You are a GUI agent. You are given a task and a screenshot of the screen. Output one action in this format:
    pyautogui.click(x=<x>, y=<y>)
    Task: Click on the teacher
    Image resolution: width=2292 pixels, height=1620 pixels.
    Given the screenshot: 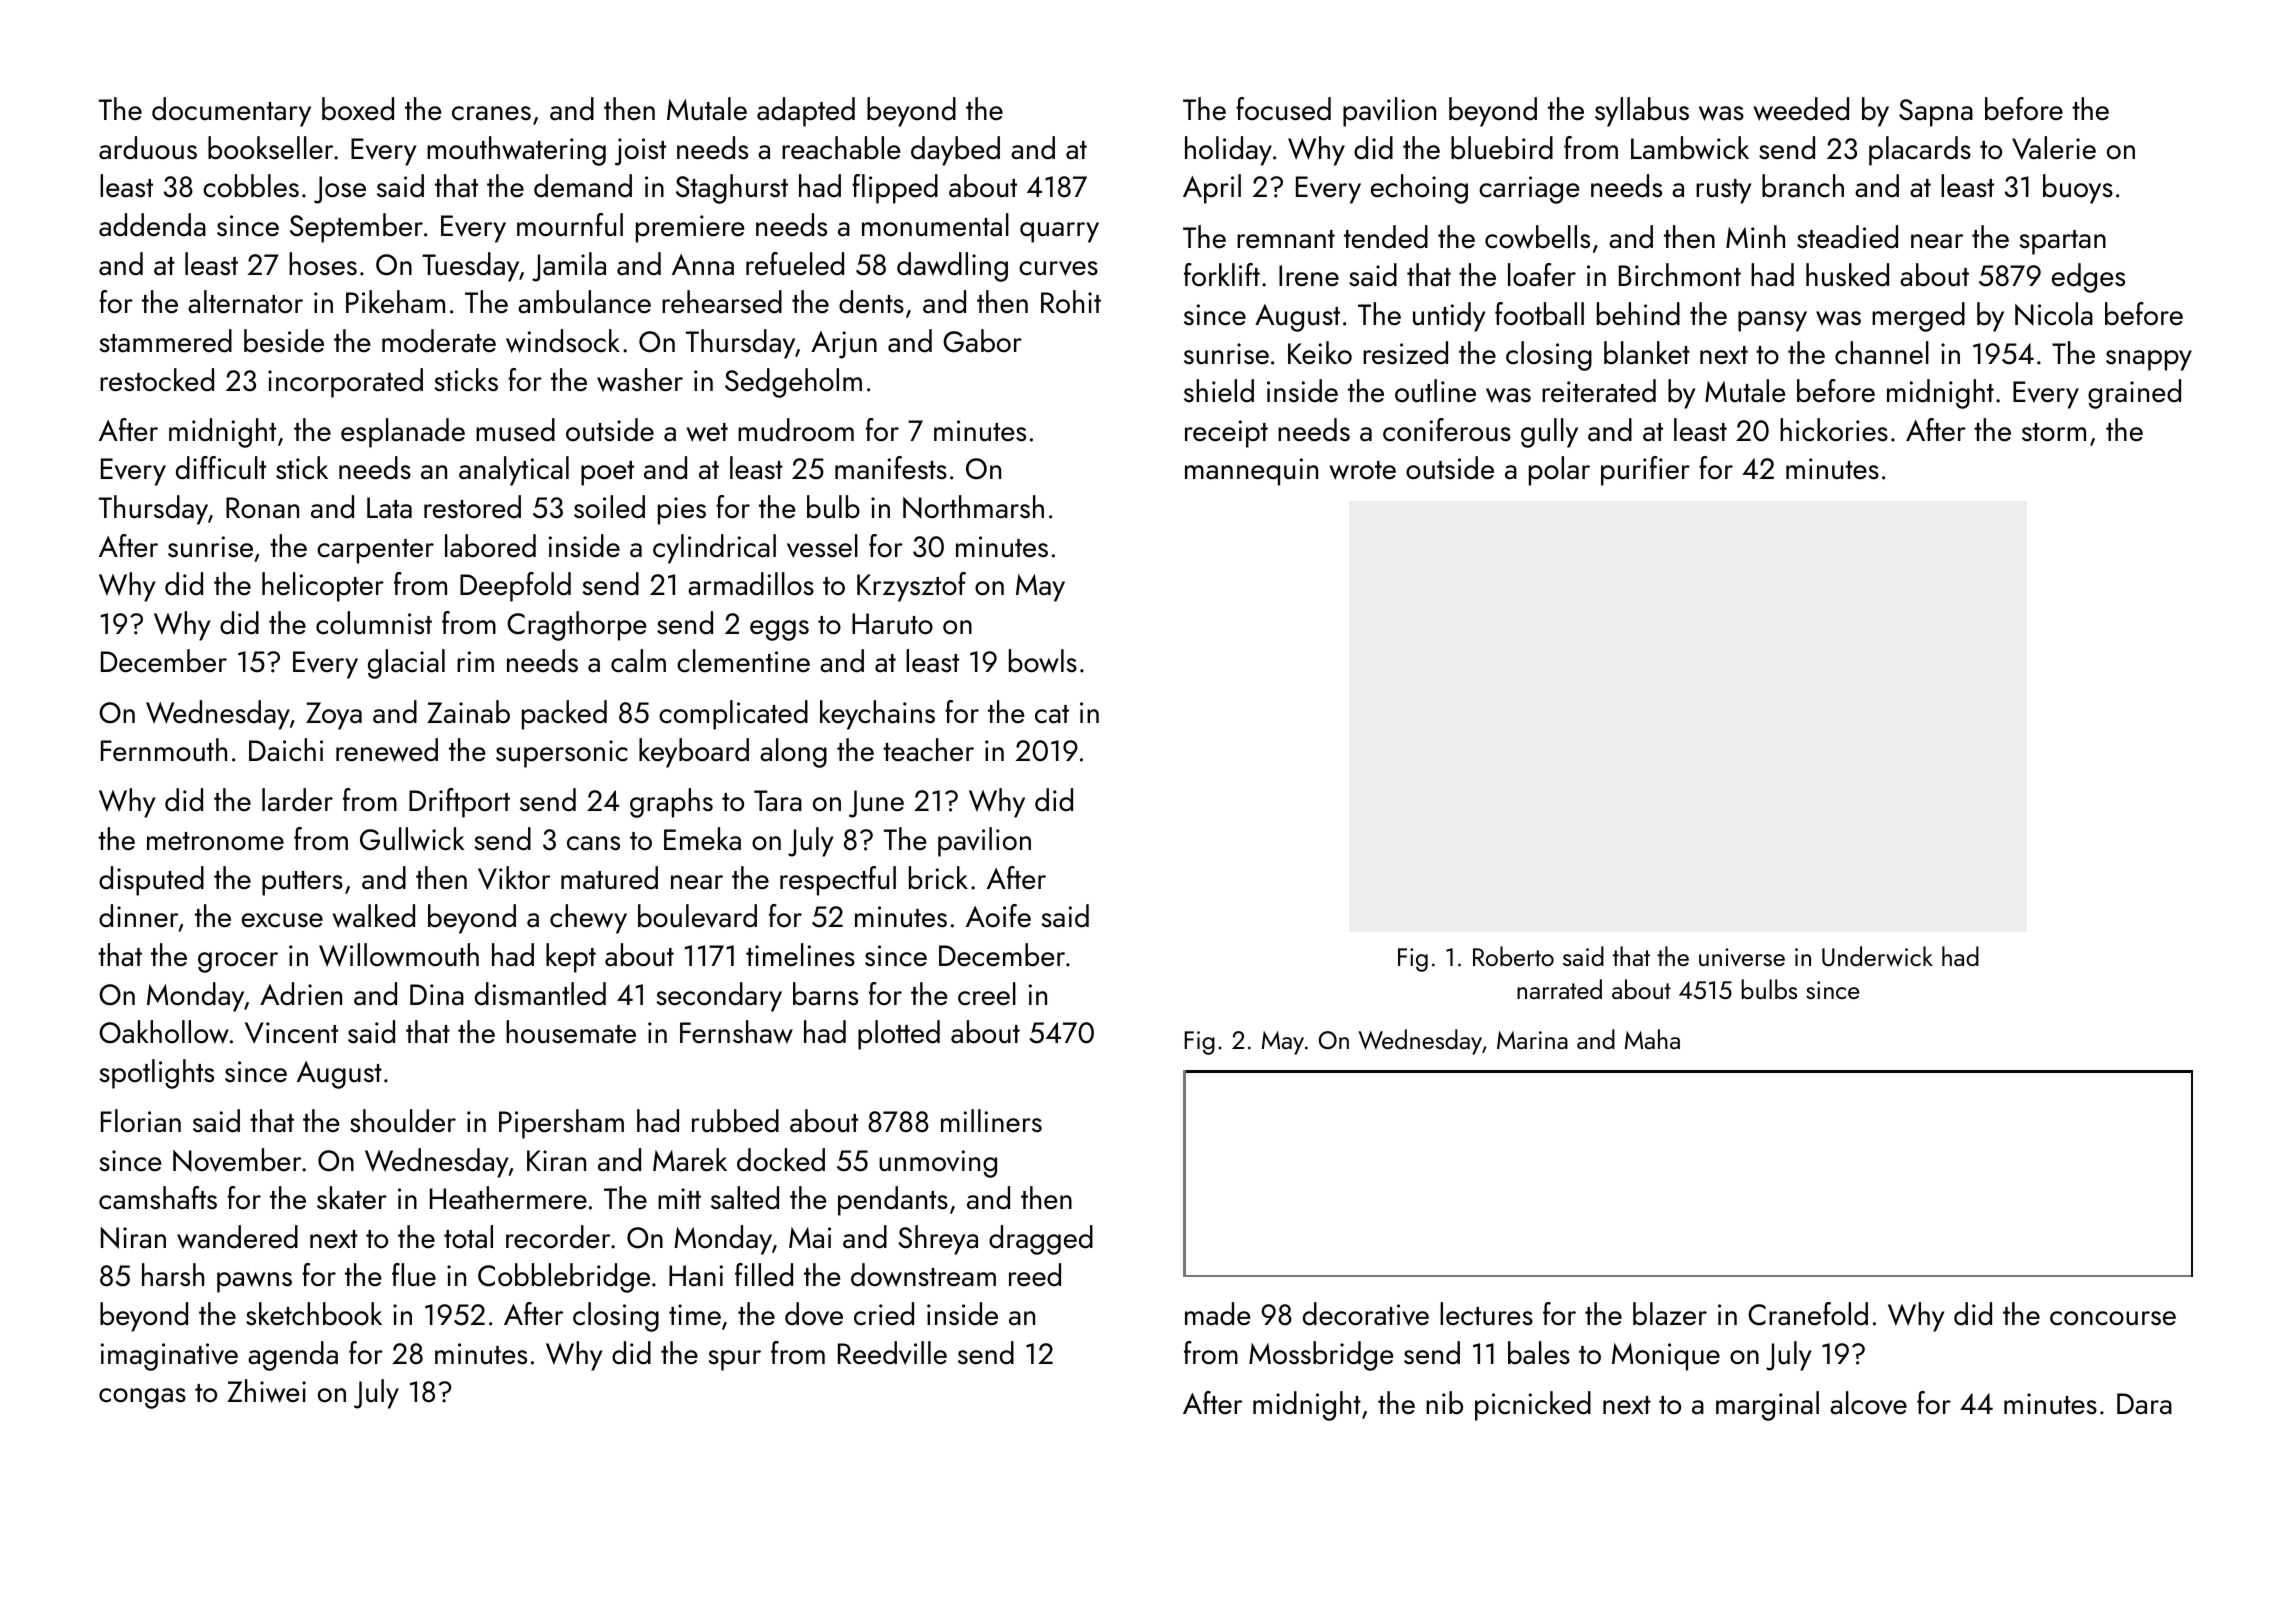 What is the action you would take?
    pyautogui.click(x=928, y=750)
